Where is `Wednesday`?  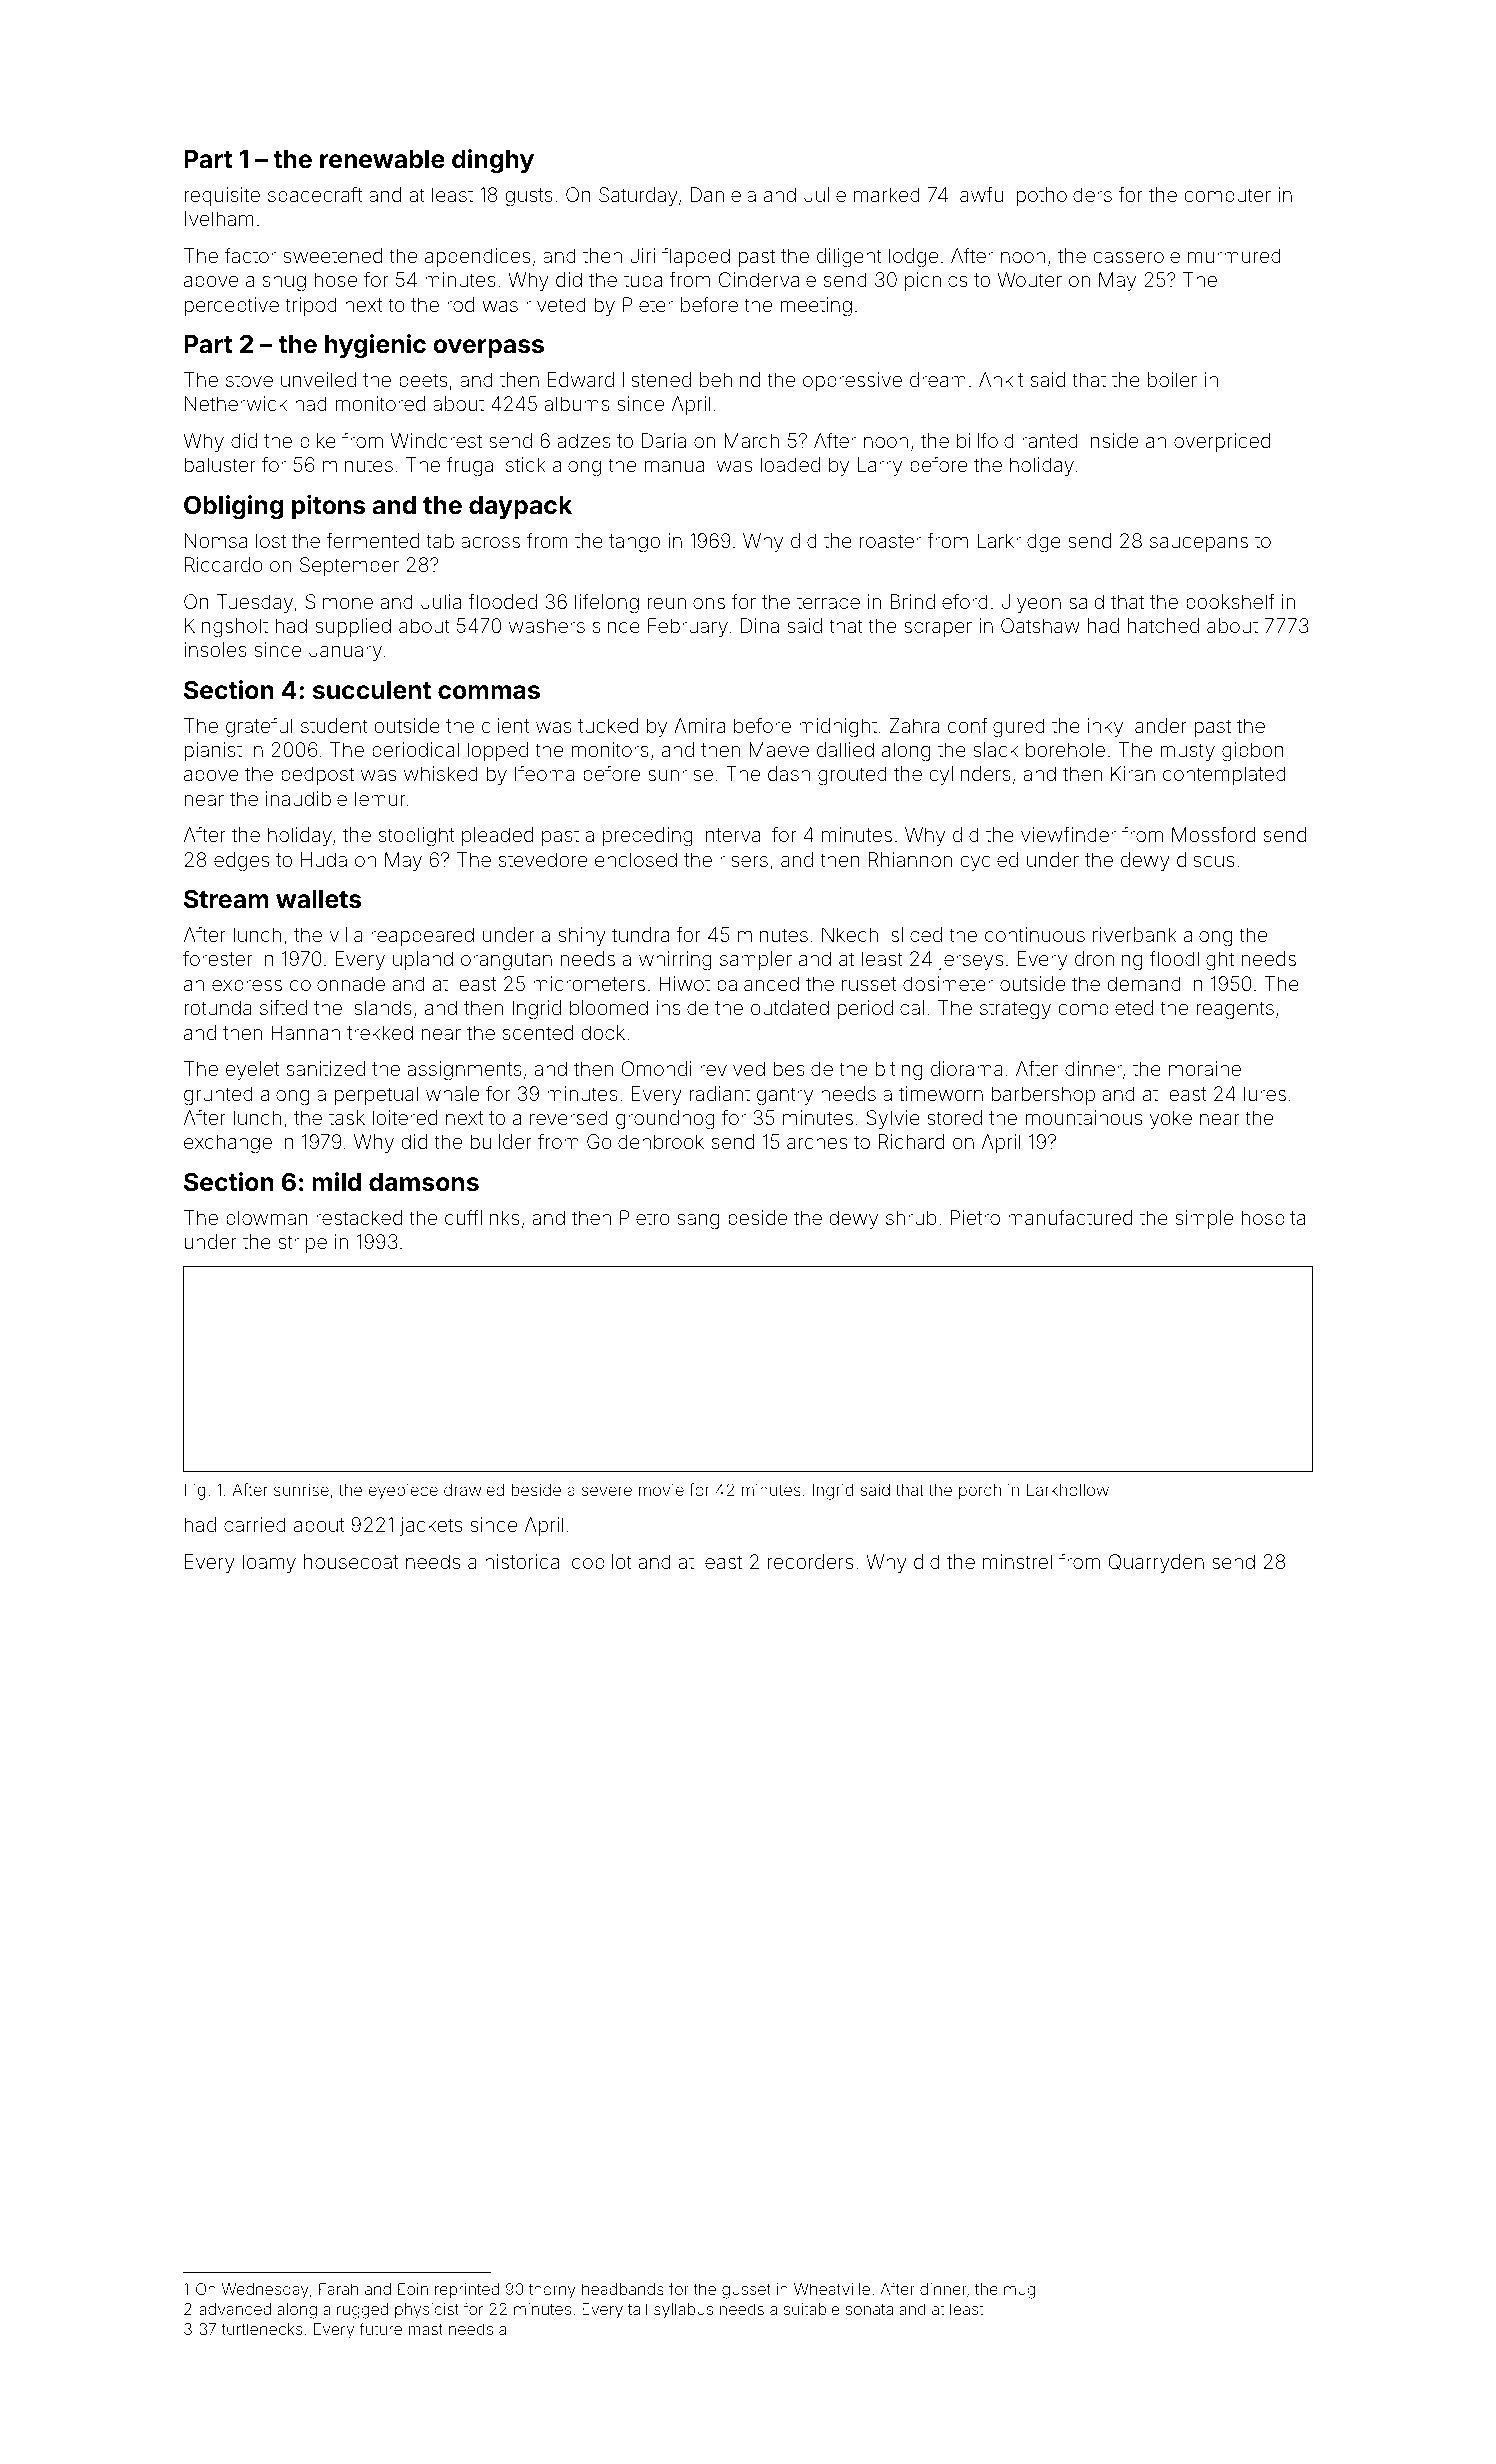
Wednesday is located at coordinates (265, 2291).
